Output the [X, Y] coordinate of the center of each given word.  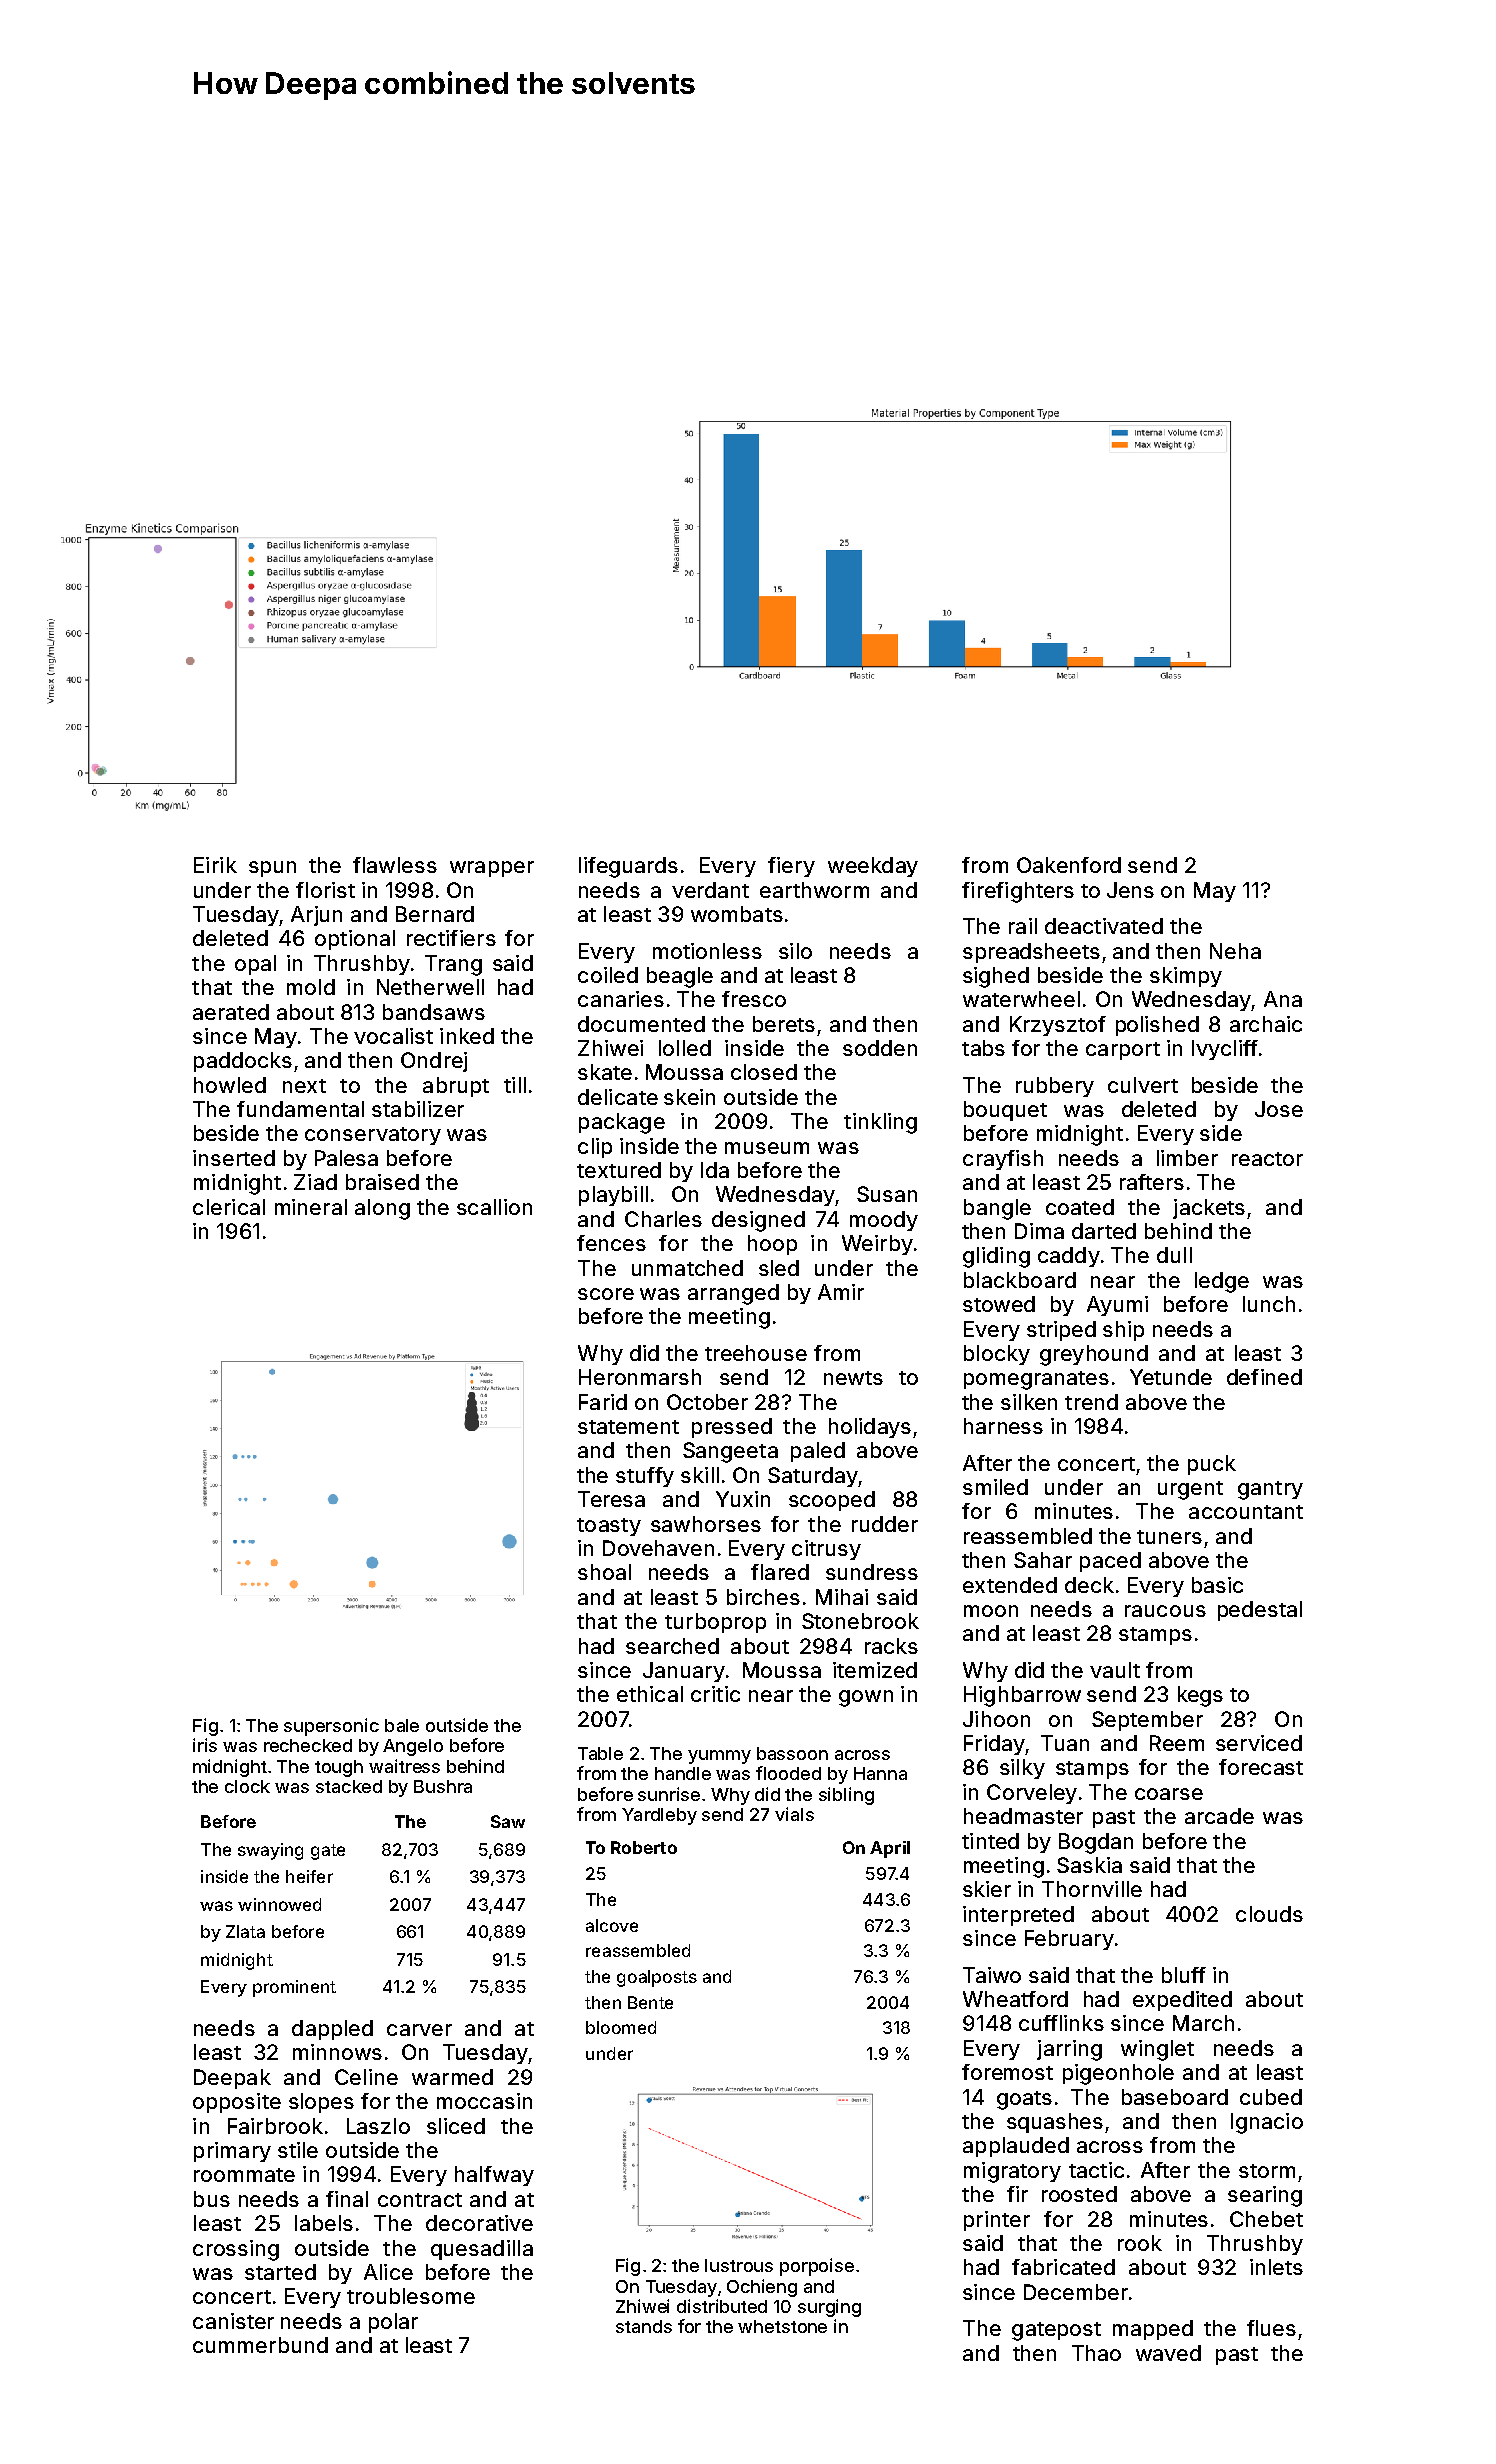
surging [829, 2308]
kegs [1200, 1696]
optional [355, 940]
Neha [1235, 951]
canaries [621, 999]
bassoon [792, 1753]
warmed [452, 2077]
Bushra [443, 1786]
